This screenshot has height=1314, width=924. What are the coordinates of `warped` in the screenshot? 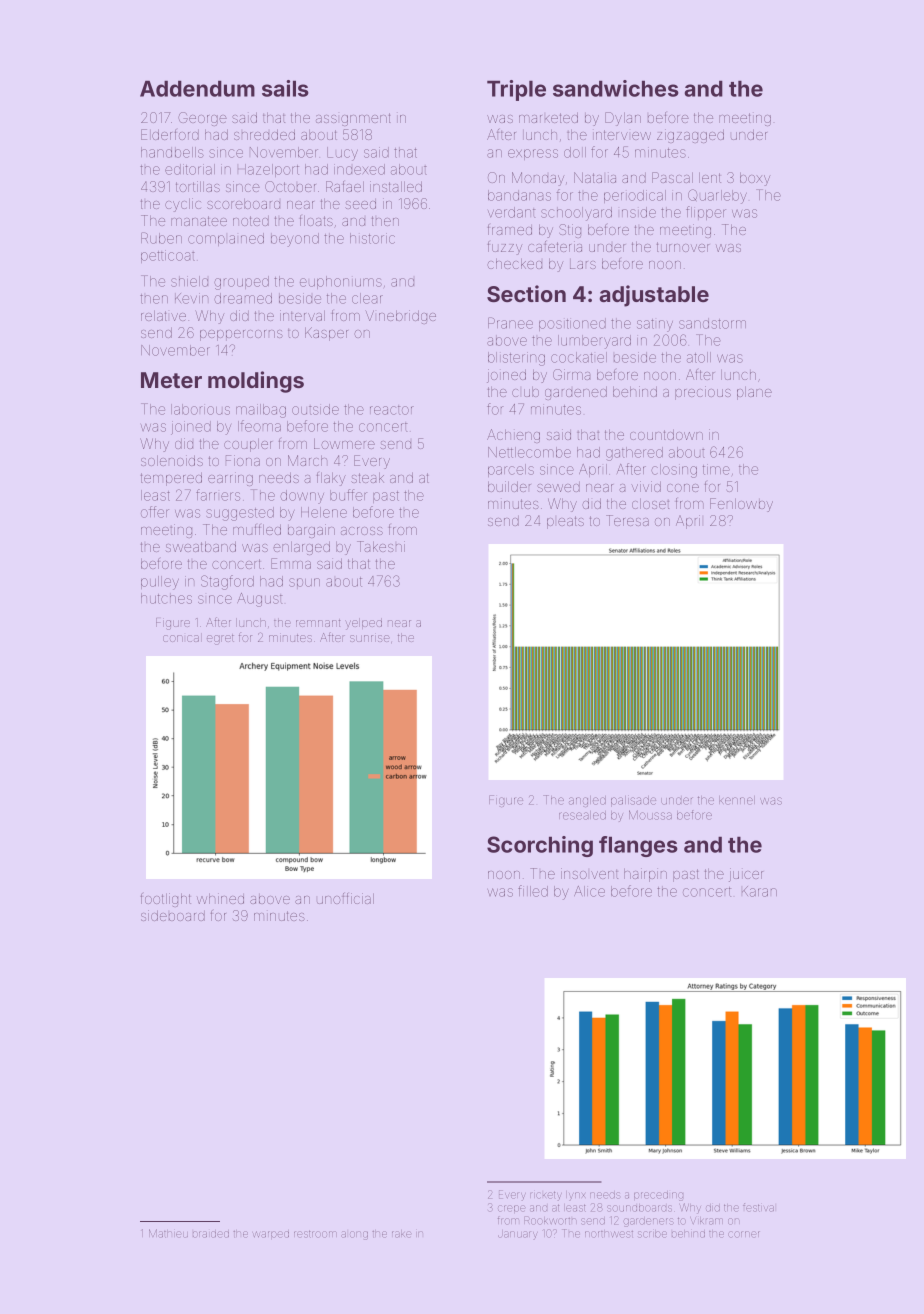 It's located at (271, 1234).
